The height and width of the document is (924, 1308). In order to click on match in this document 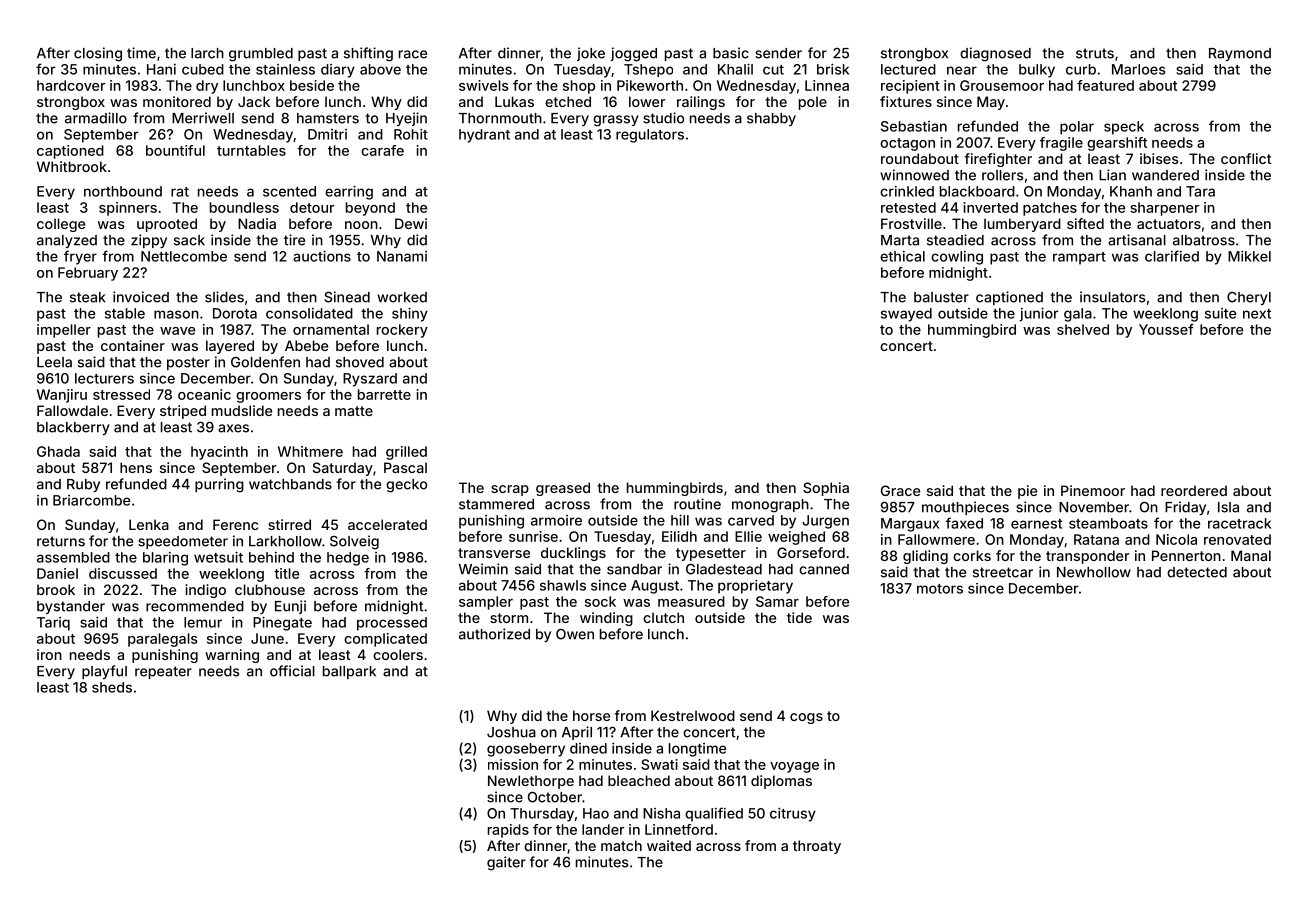, I will do `click(621, 845)`.
